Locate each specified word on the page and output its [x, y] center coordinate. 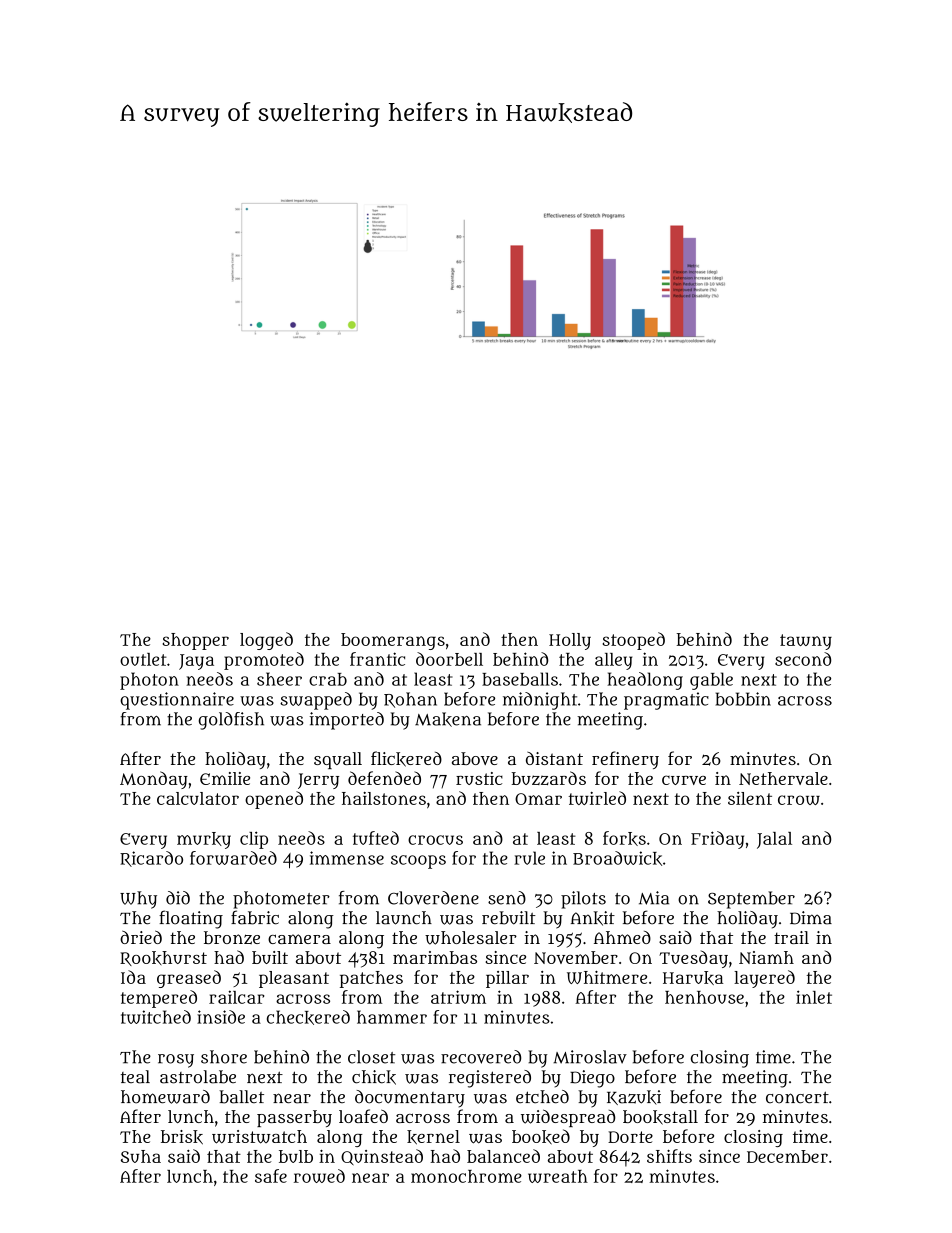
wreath [558, 1176]
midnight [540, 701]
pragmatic [666, 701]
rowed [319, 1176]
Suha [141, 1156]
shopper [196, 641]
